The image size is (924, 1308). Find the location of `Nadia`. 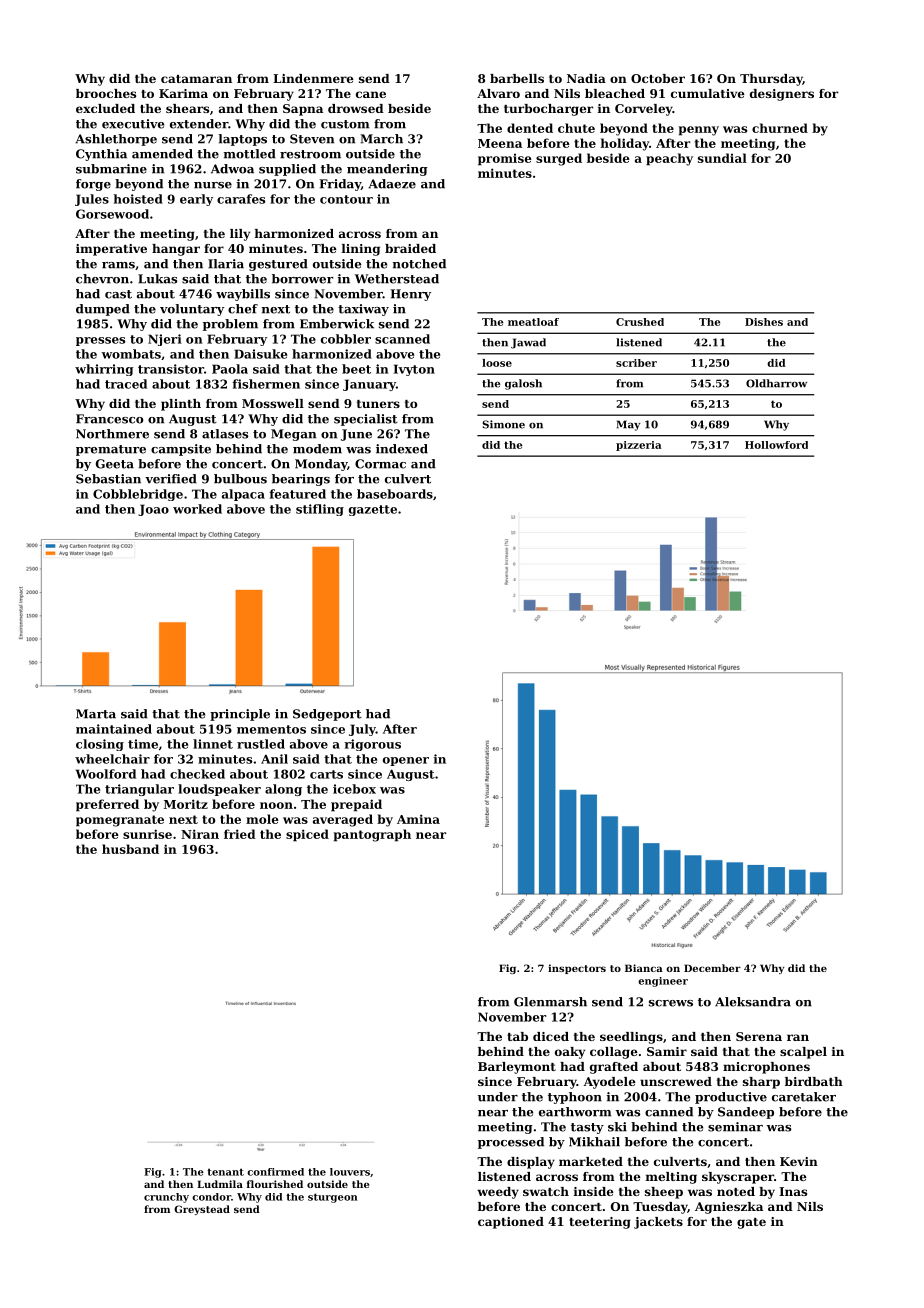

Nadia is located at coordinates (586, 78).
